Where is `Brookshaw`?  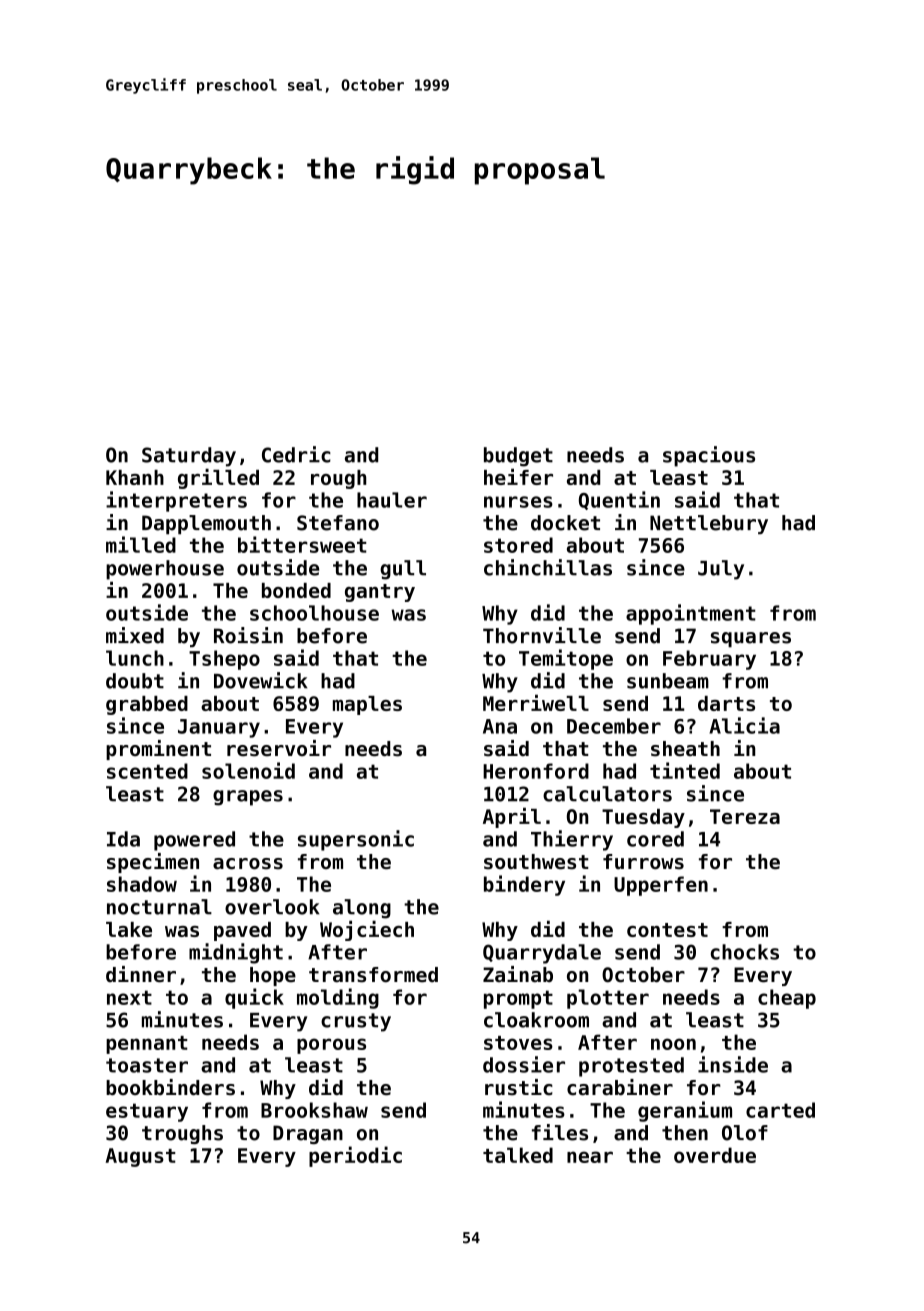 Brookshaw is located at coordinates (314, 1110).
